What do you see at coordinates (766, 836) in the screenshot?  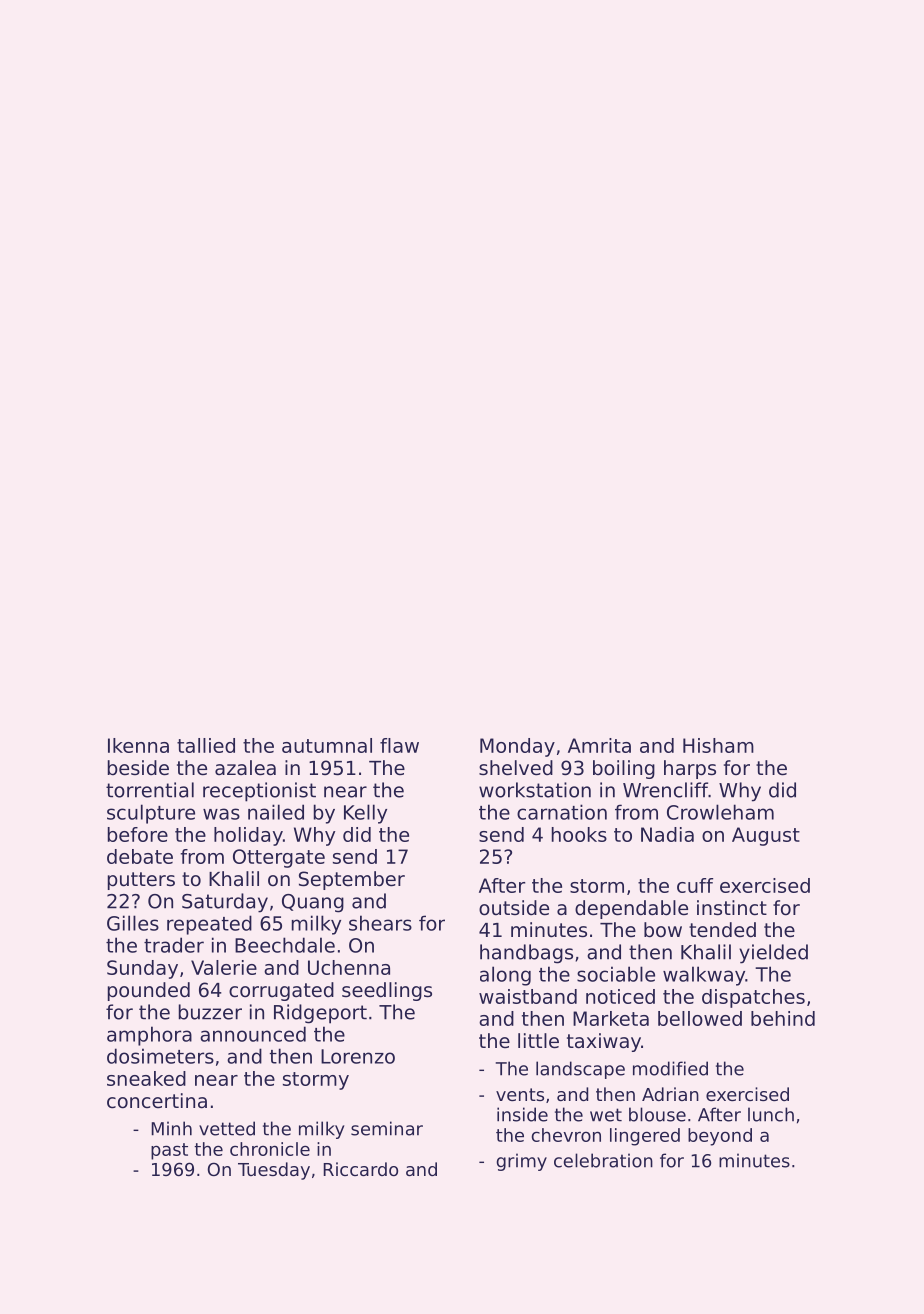 I see `August` at bounding box center [766, 836].
